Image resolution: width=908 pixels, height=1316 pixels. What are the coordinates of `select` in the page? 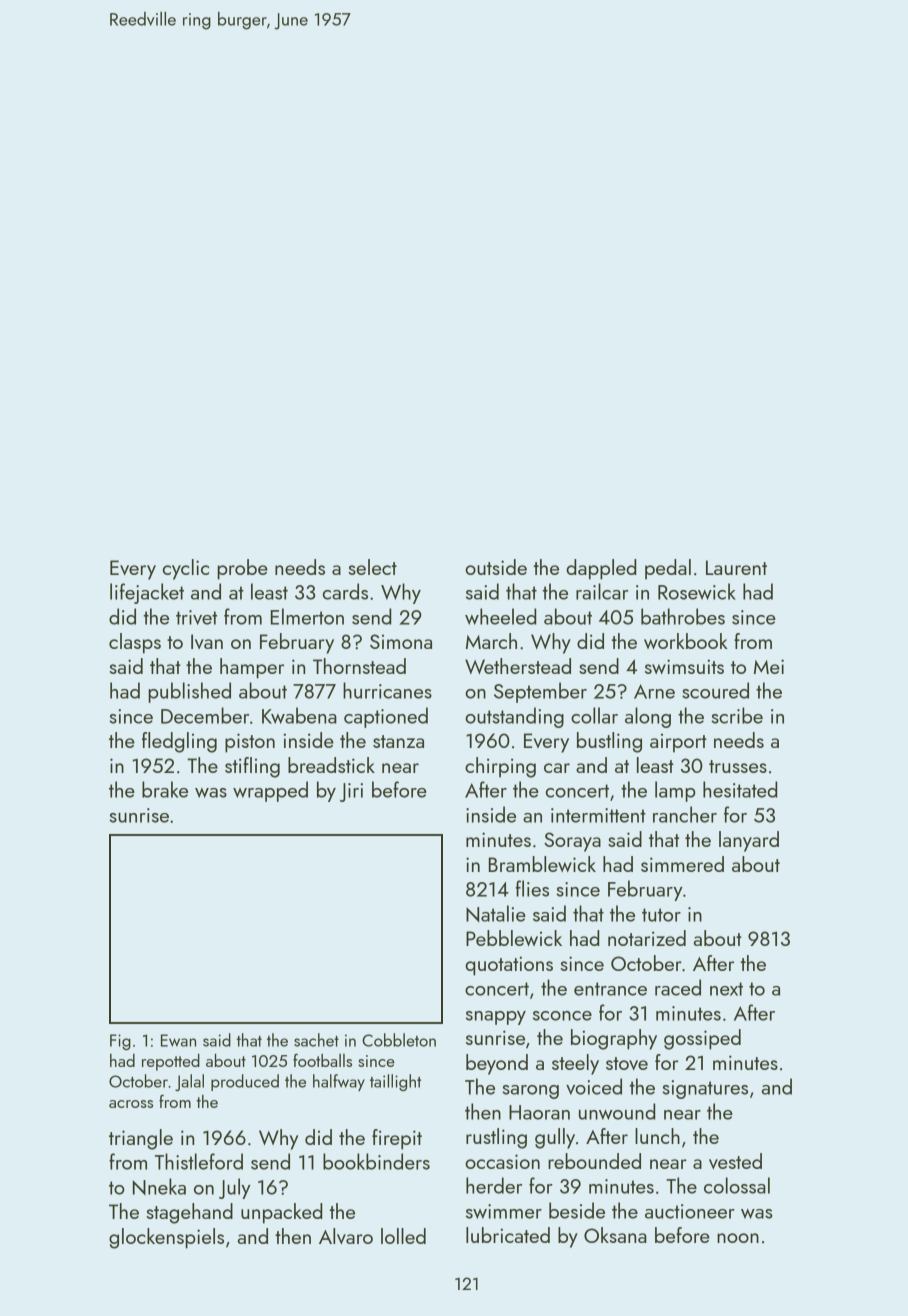 It's located at (372, 567).
